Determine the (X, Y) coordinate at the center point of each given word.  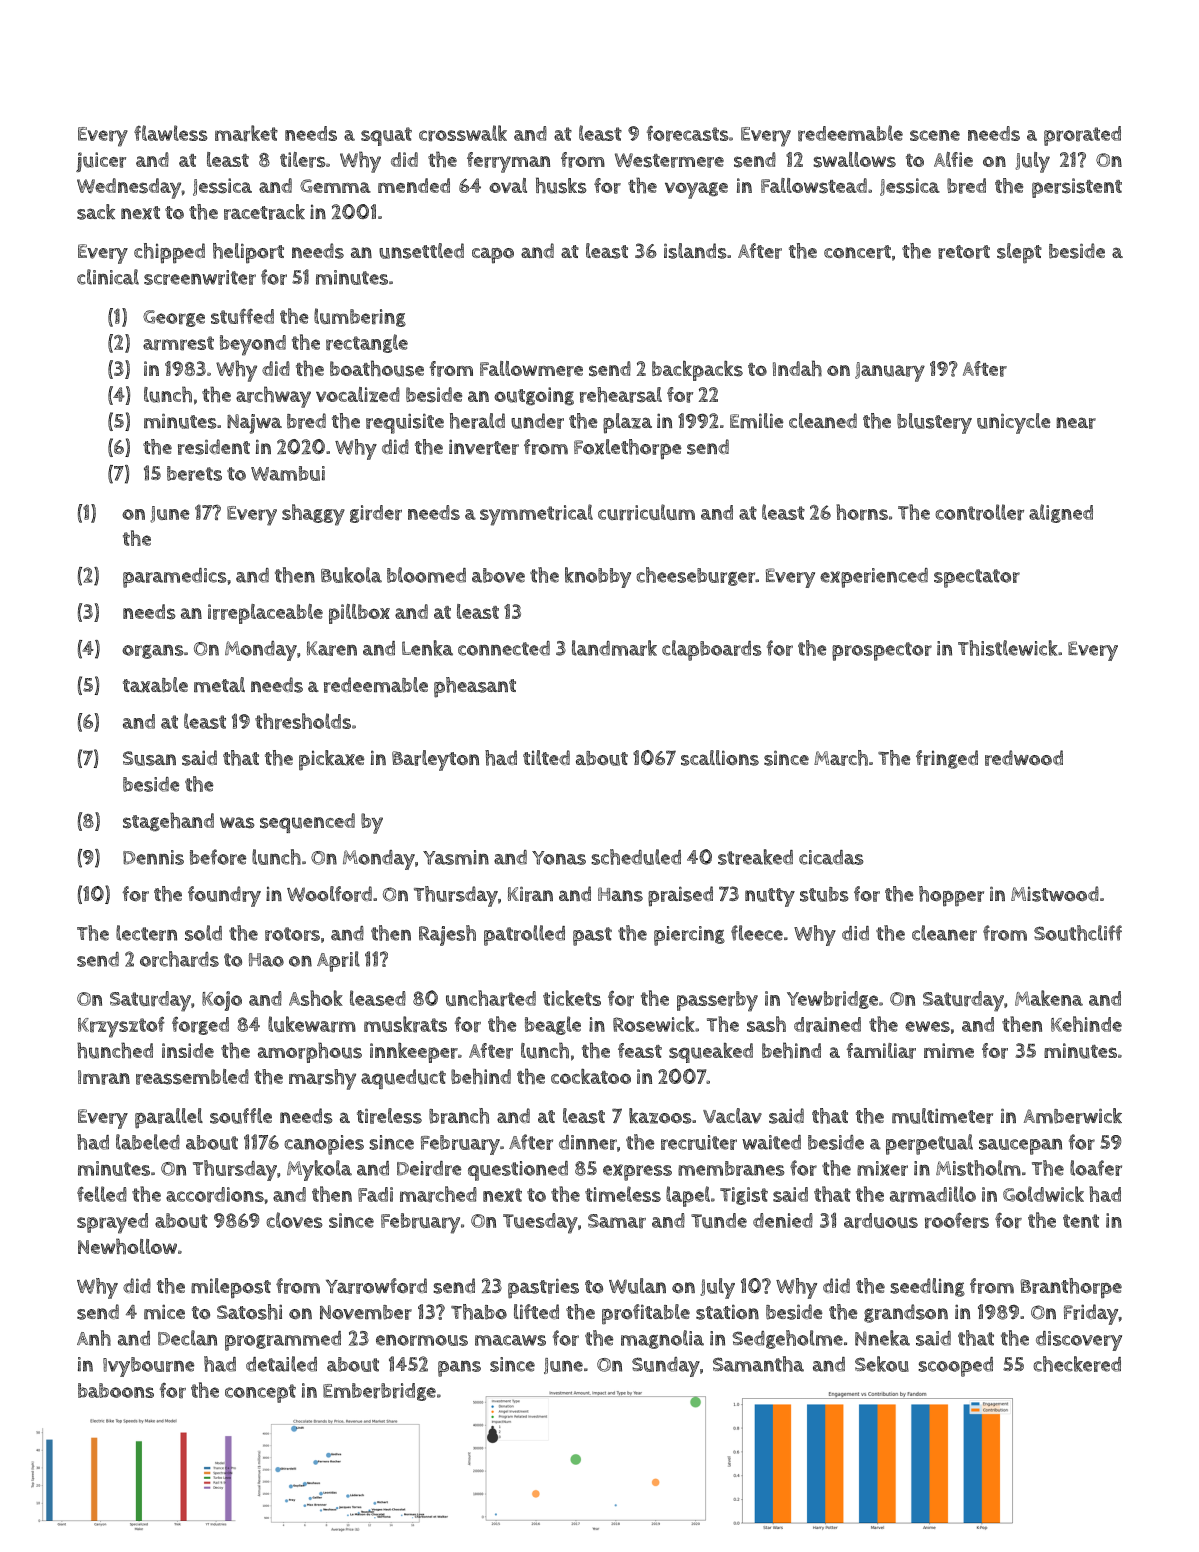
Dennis (153, 857)
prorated (1082, 136)
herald (477, 421)
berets (194, 473)
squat (386, 136)
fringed (947, 759)
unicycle (1013, 423)
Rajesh (447, 935)
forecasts (688, 134)
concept (260, 1393)
